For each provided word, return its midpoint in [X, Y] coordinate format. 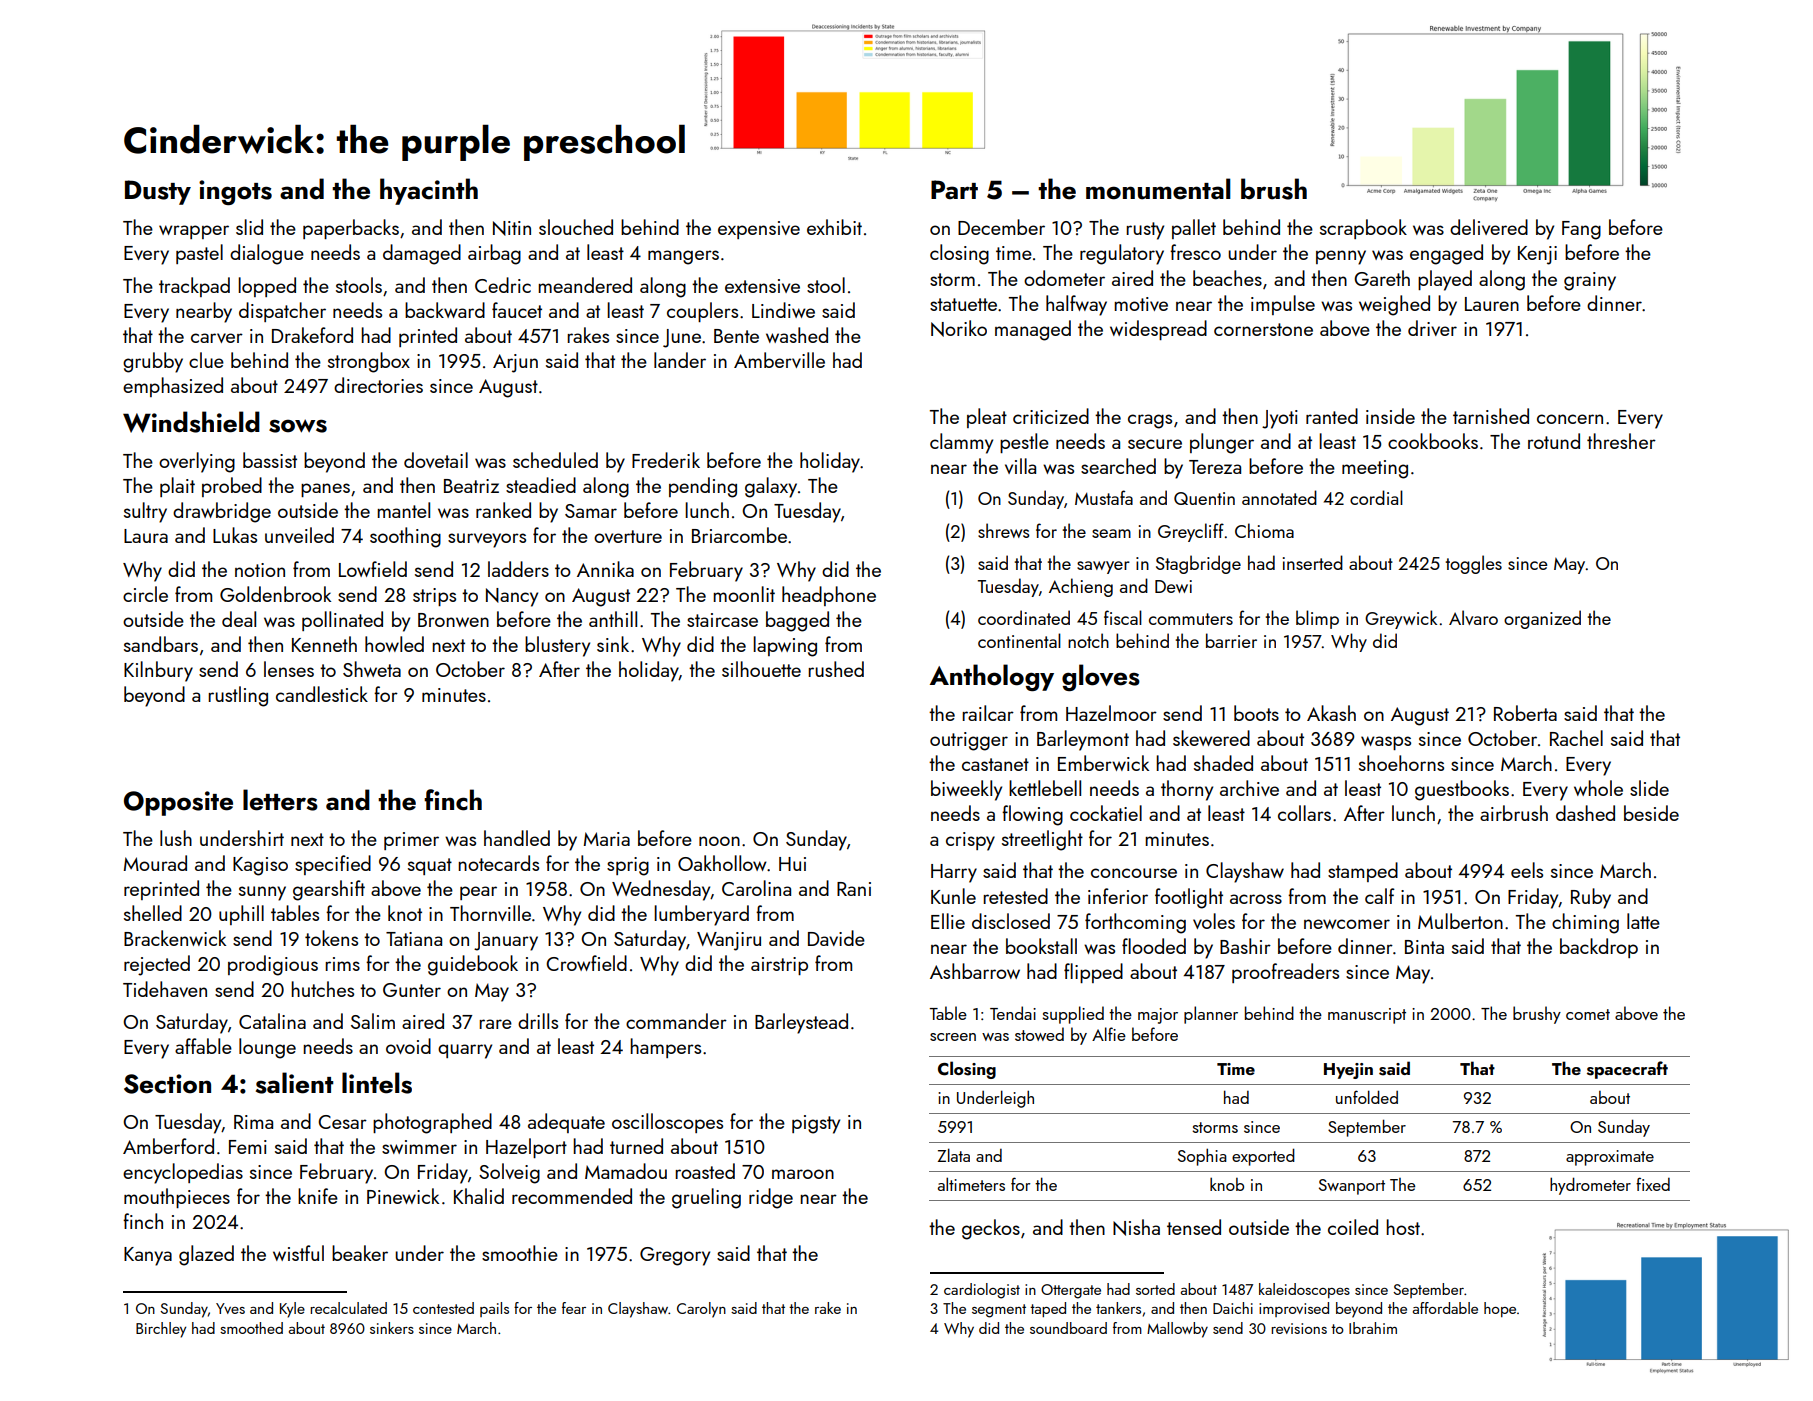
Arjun [515, 363]
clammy [961, 443]
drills [538, 1021]
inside [1390, 416]
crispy [970, 841]
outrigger [969, 741]
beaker [360, 1253]
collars [1304, 813]
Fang [1581, 230]
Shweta [372, 669]
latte [1643, 921]
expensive [759, 230]
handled [517, 838]
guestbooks [1462, 790]
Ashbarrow [975, 971]
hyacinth [429, 191]
